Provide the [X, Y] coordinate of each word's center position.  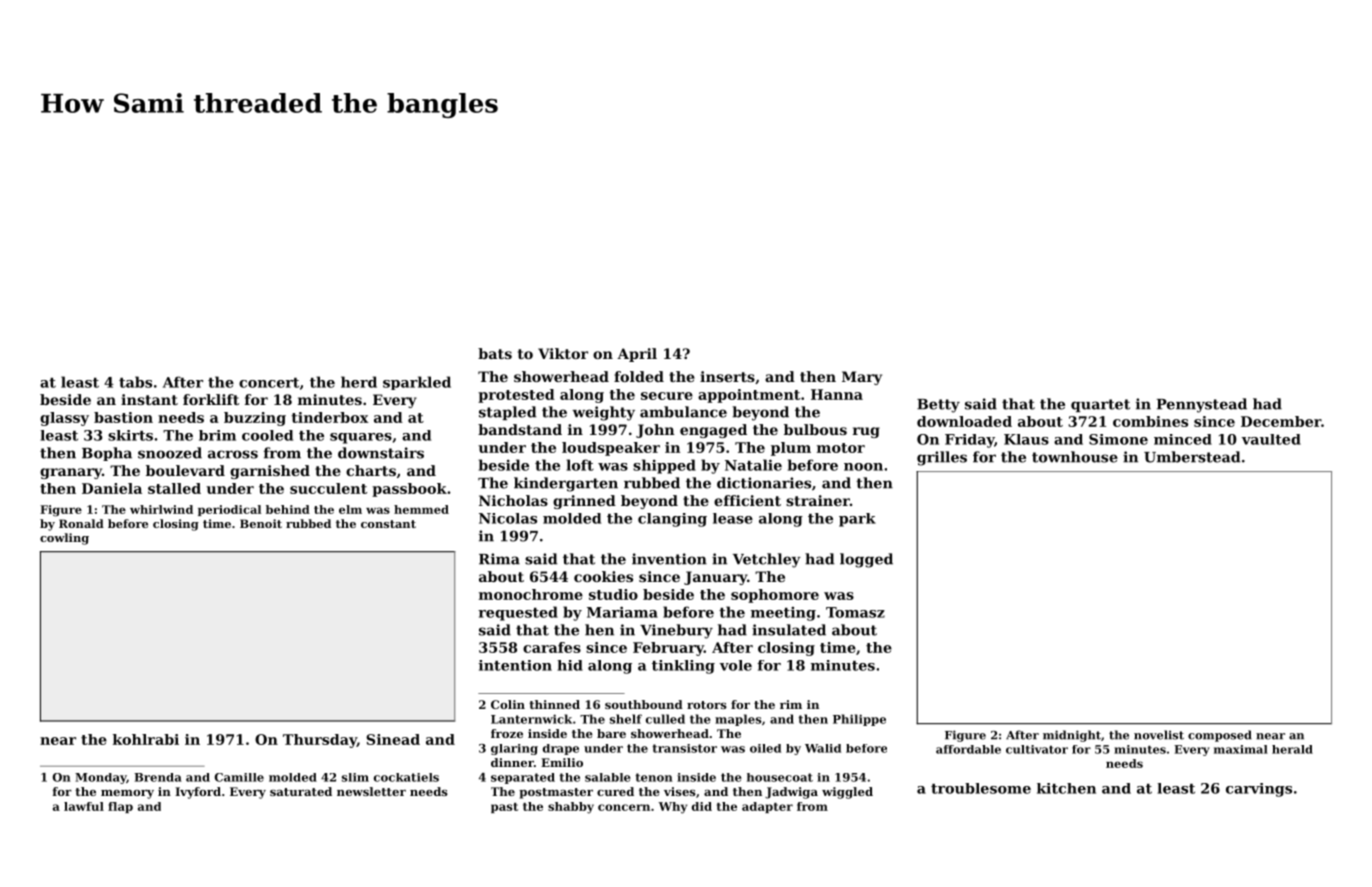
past [504, 808]
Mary [862, 378]
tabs [135, 382]
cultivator [1037, 749]
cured [615, 791]
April [637, 355]
